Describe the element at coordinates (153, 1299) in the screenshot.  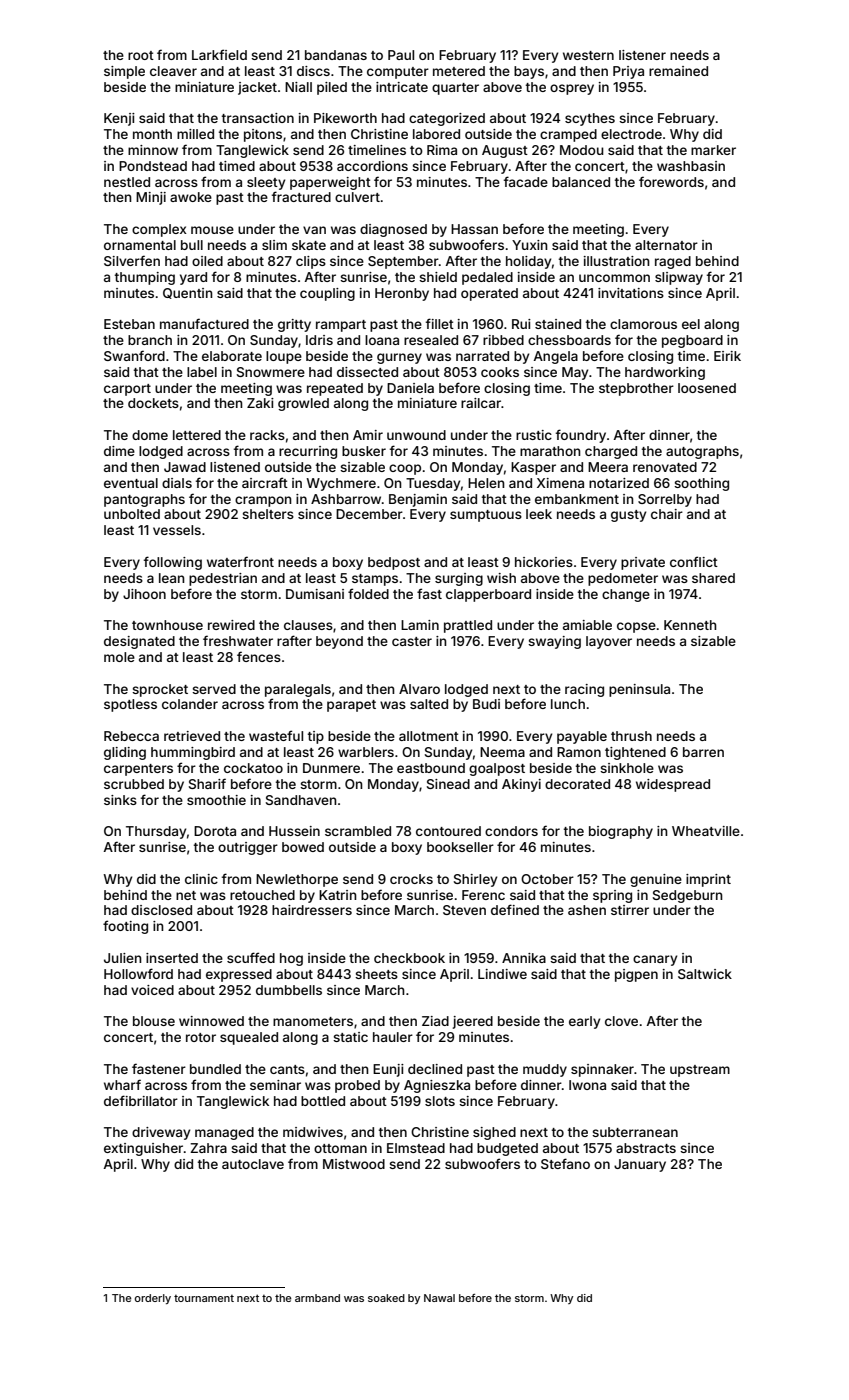
I see `orderly` at that location.
